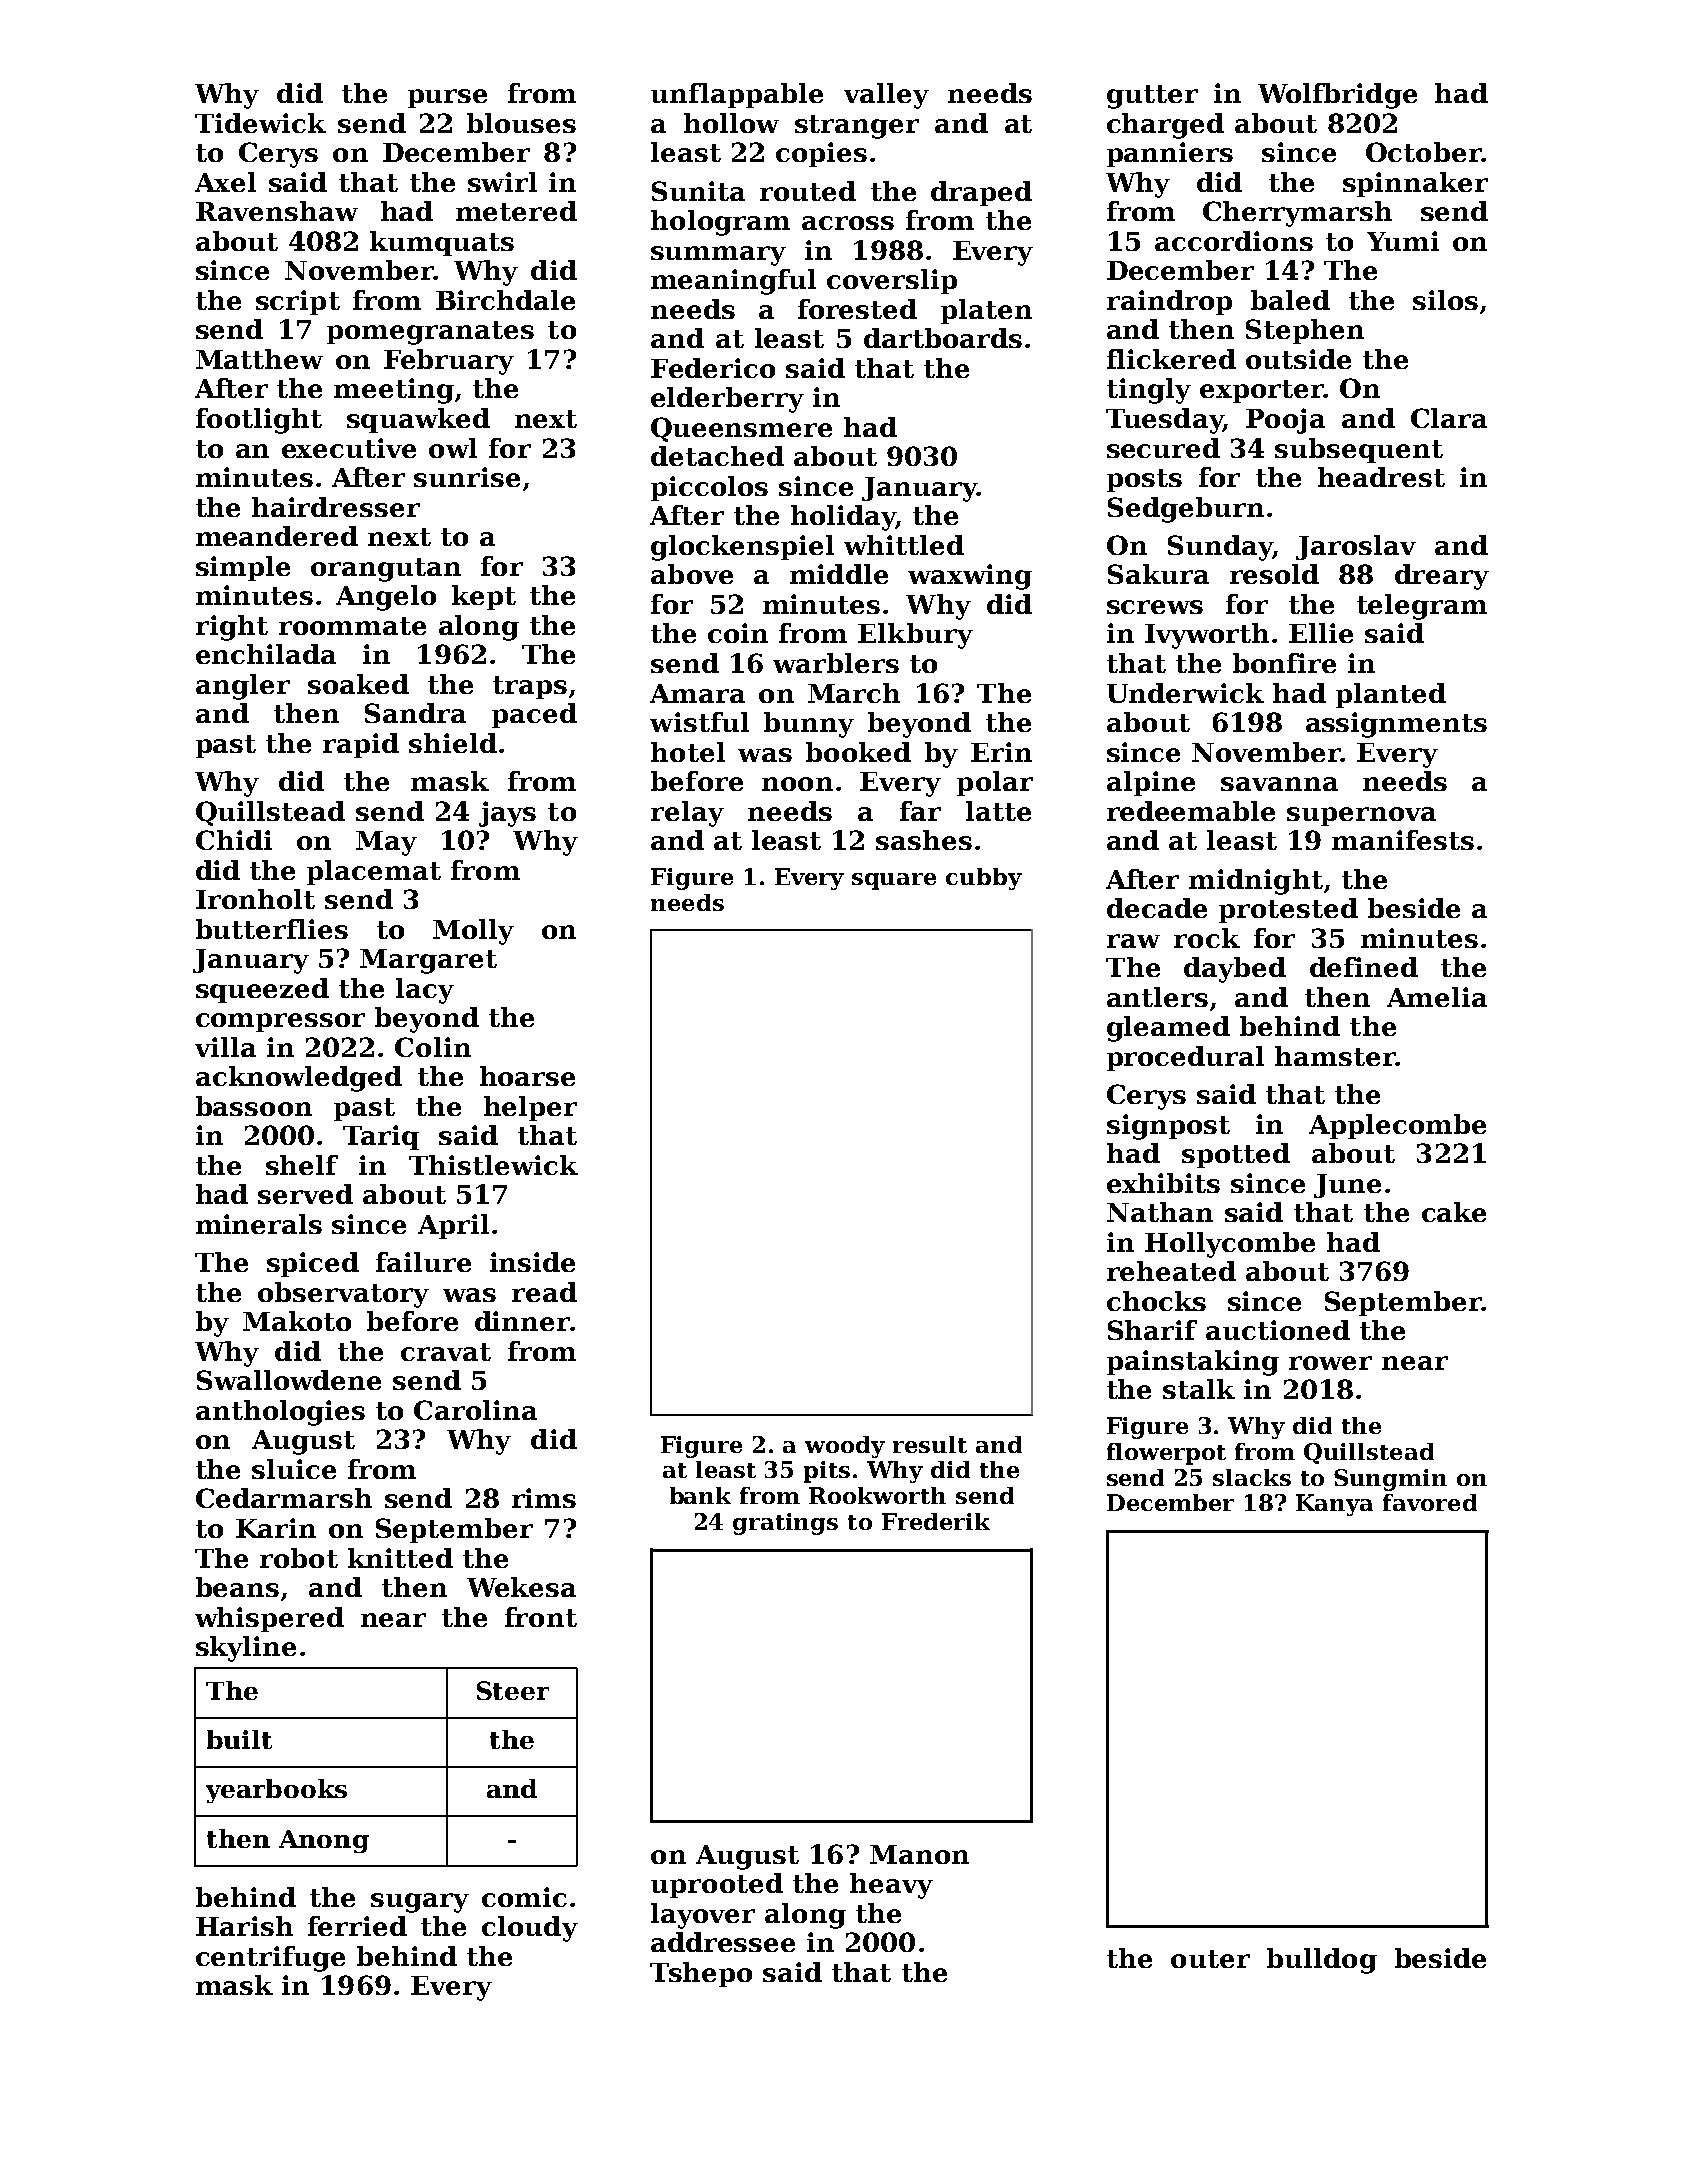 The height and width of the document is (2178, 1683). Describe the element at coordinates (891, 1886) in the document. I see `heavy` at that location.
